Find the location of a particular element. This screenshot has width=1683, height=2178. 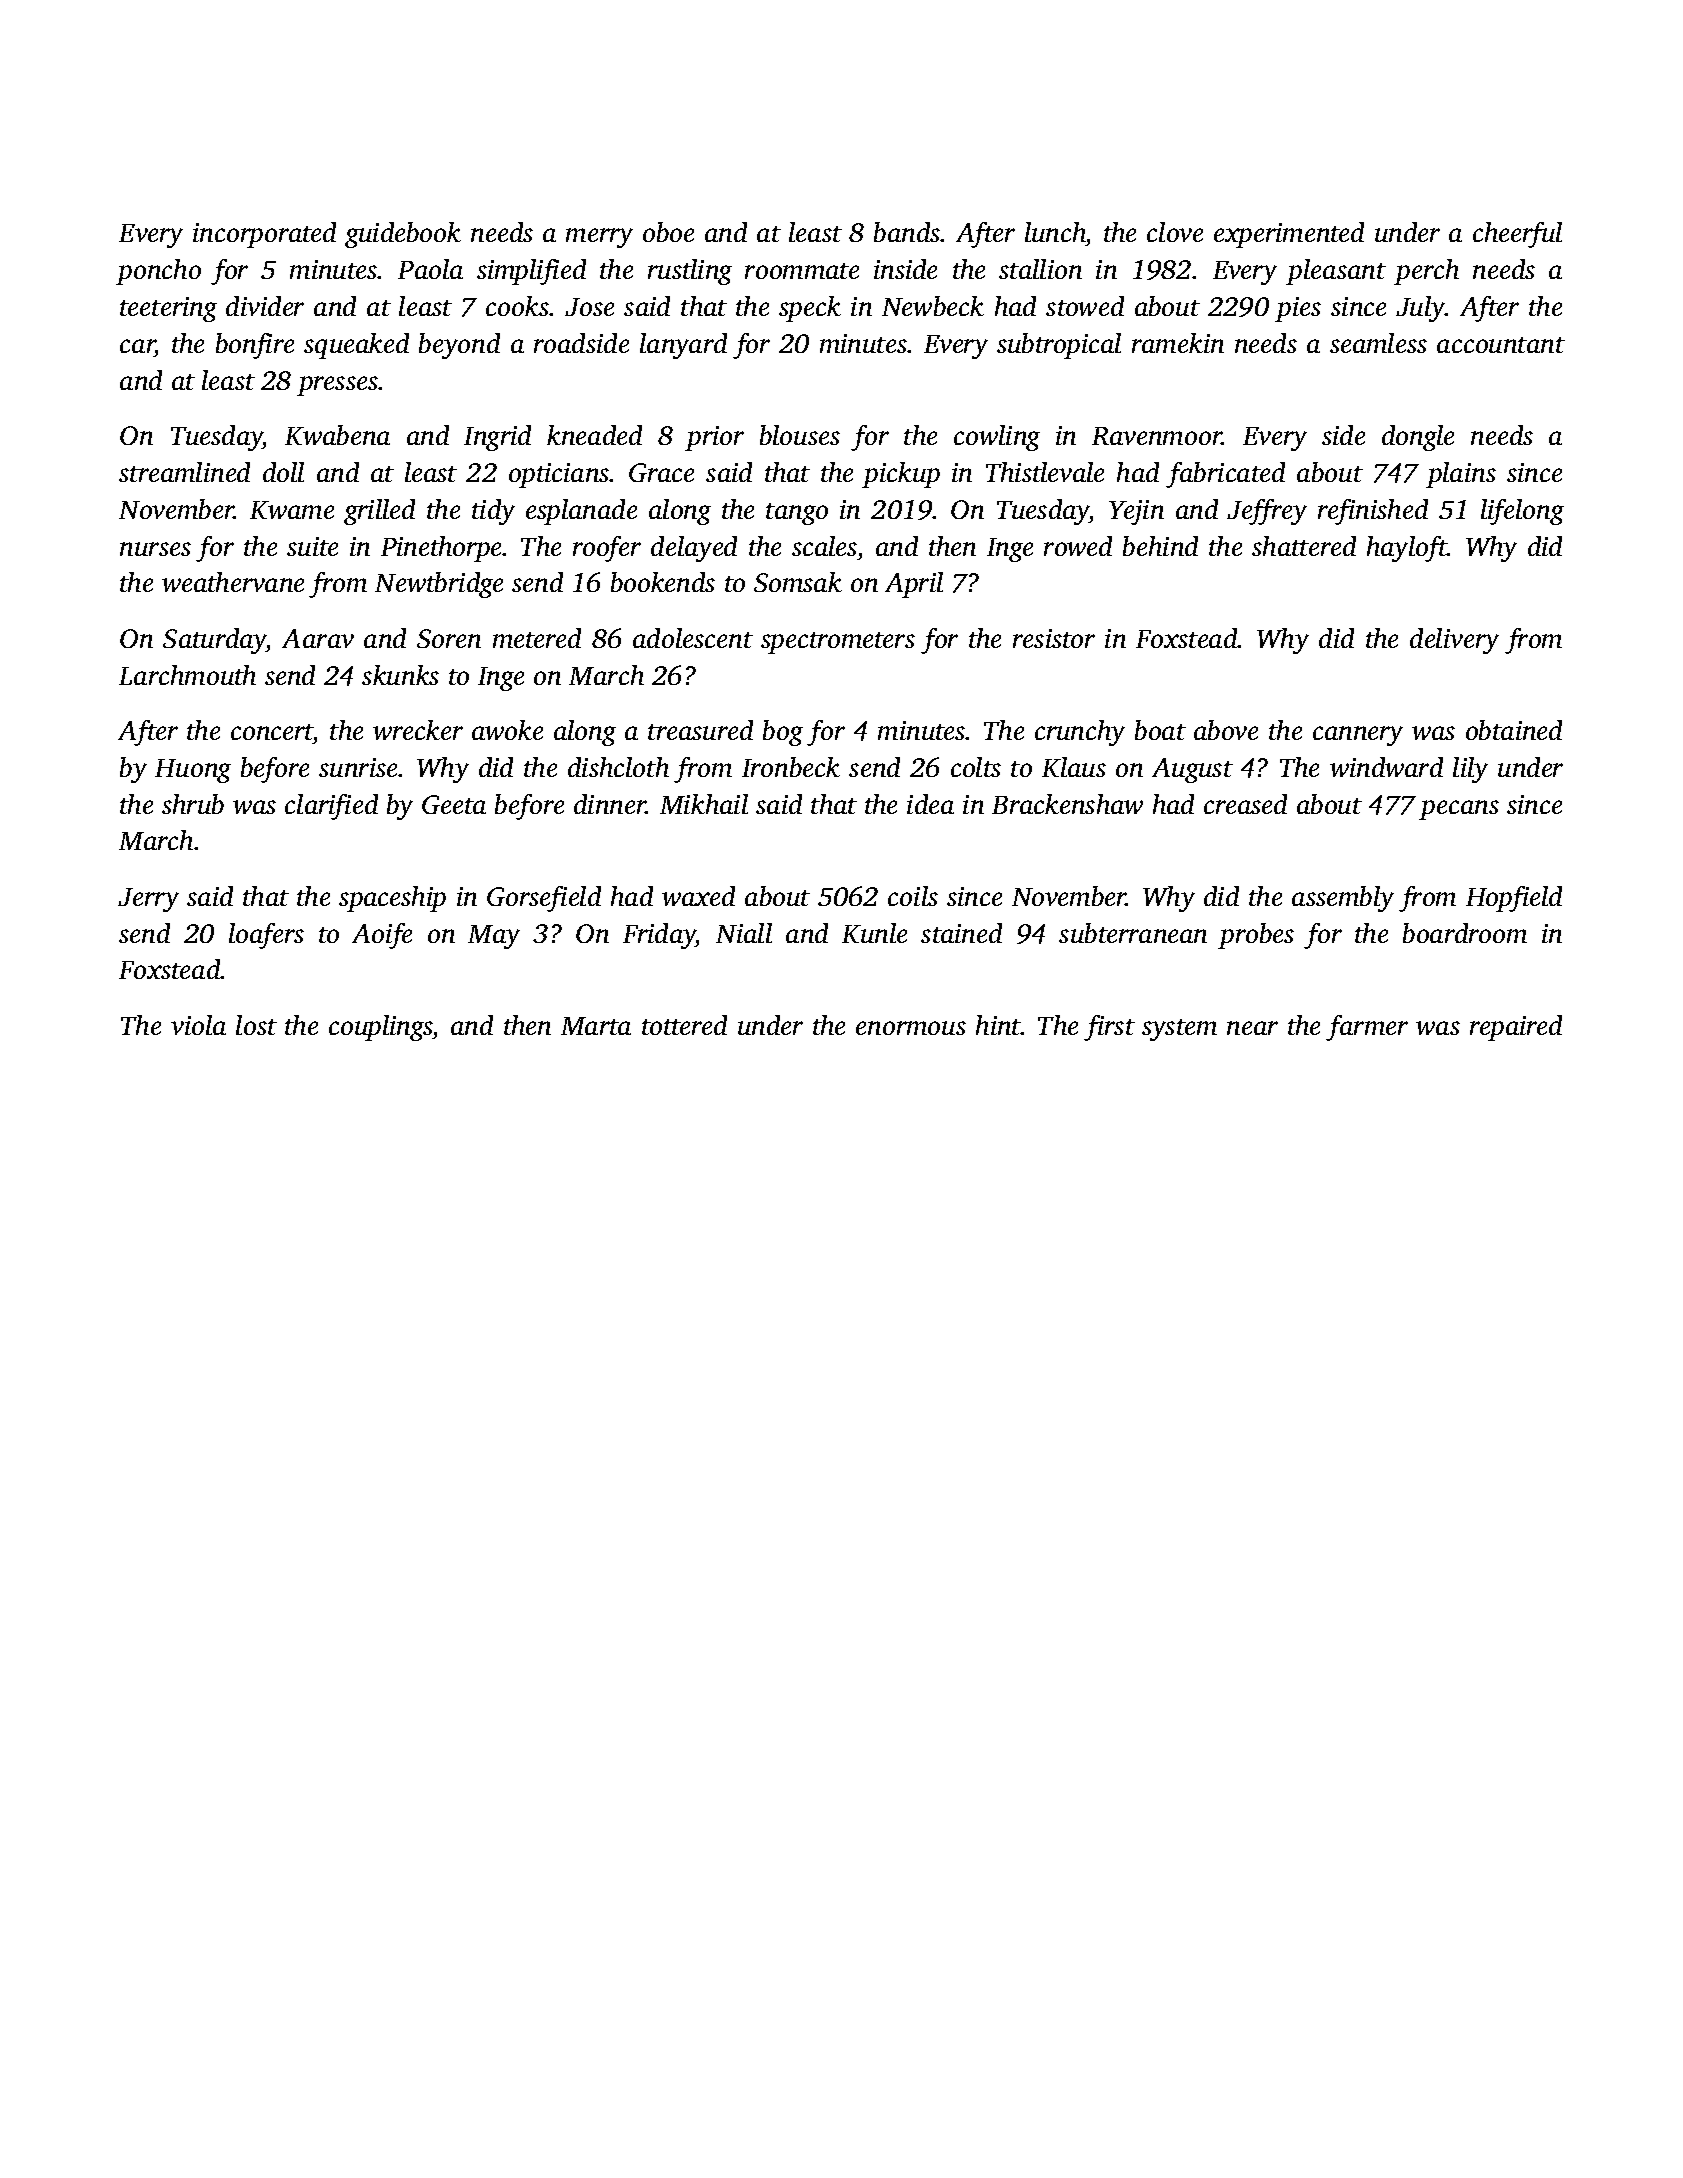

couplings is located at coordinates (381, 1028).
